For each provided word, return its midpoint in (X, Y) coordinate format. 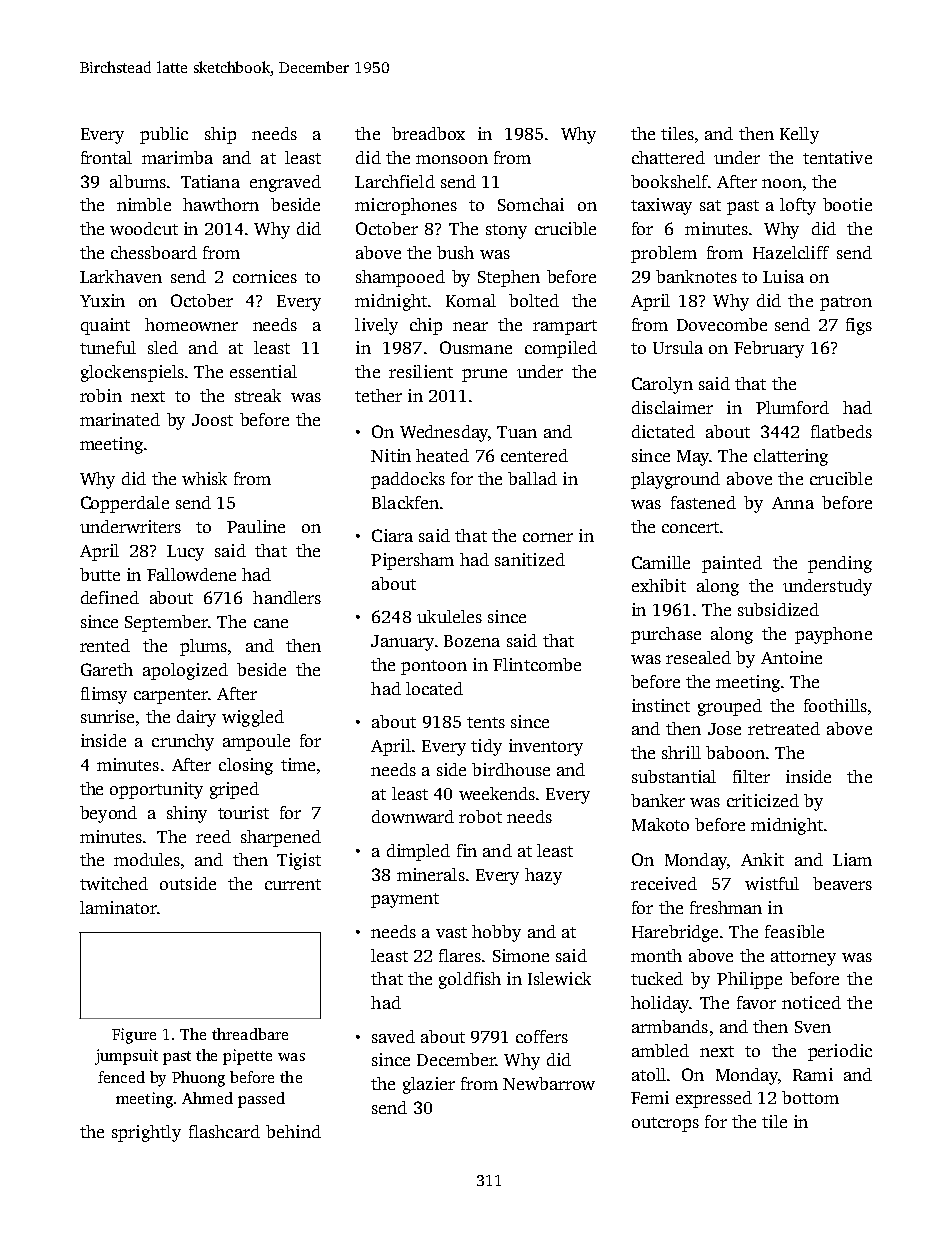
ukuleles (449, 616)
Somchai (531, 204)
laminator (118, 907)
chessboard (154, 252)
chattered (668, 157)
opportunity (156, 790)
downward (413, 816)
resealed (698, 657)
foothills (835, 705)
